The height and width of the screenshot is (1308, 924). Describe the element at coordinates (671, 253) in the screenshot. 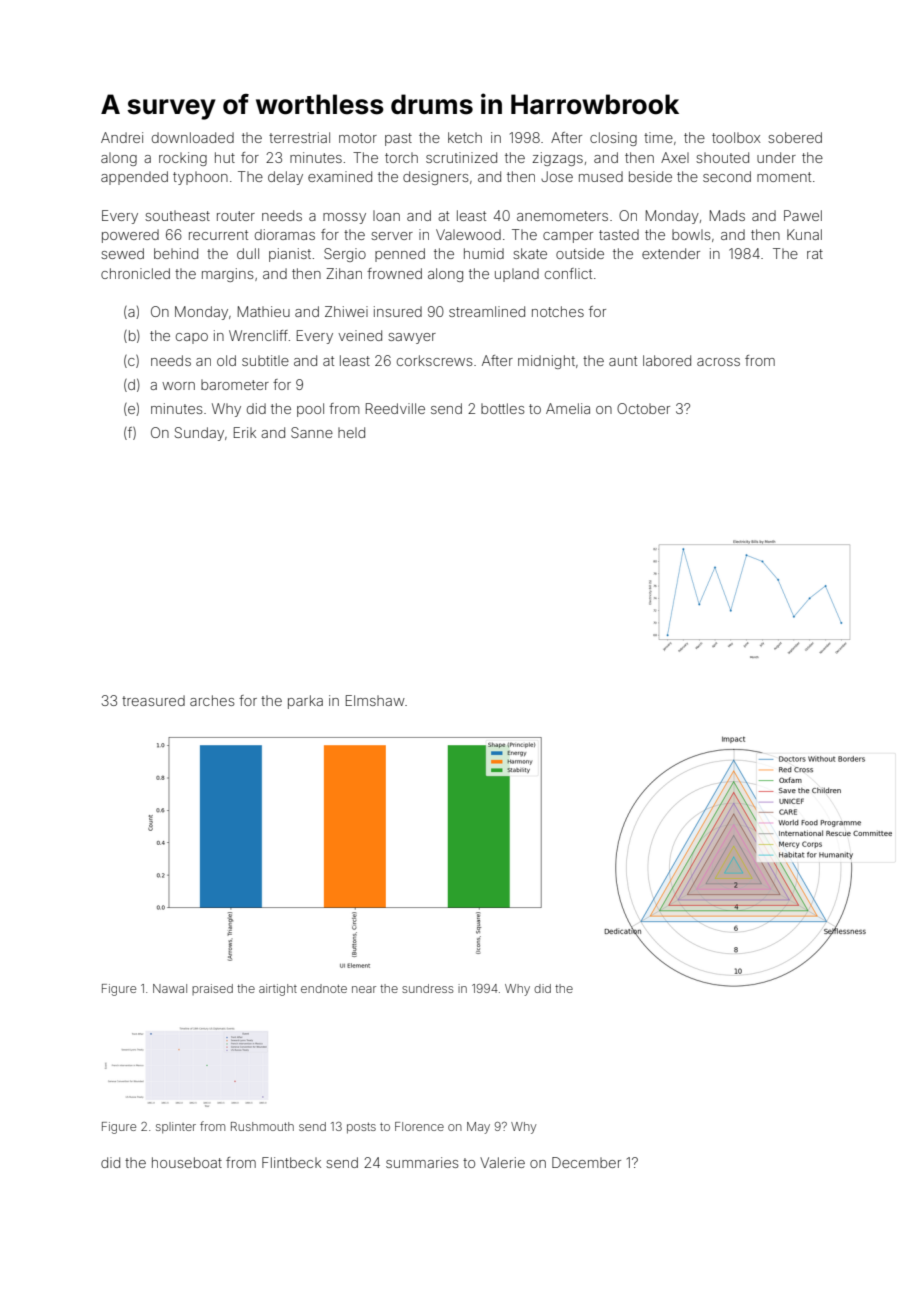

I see `extender` at that location.
